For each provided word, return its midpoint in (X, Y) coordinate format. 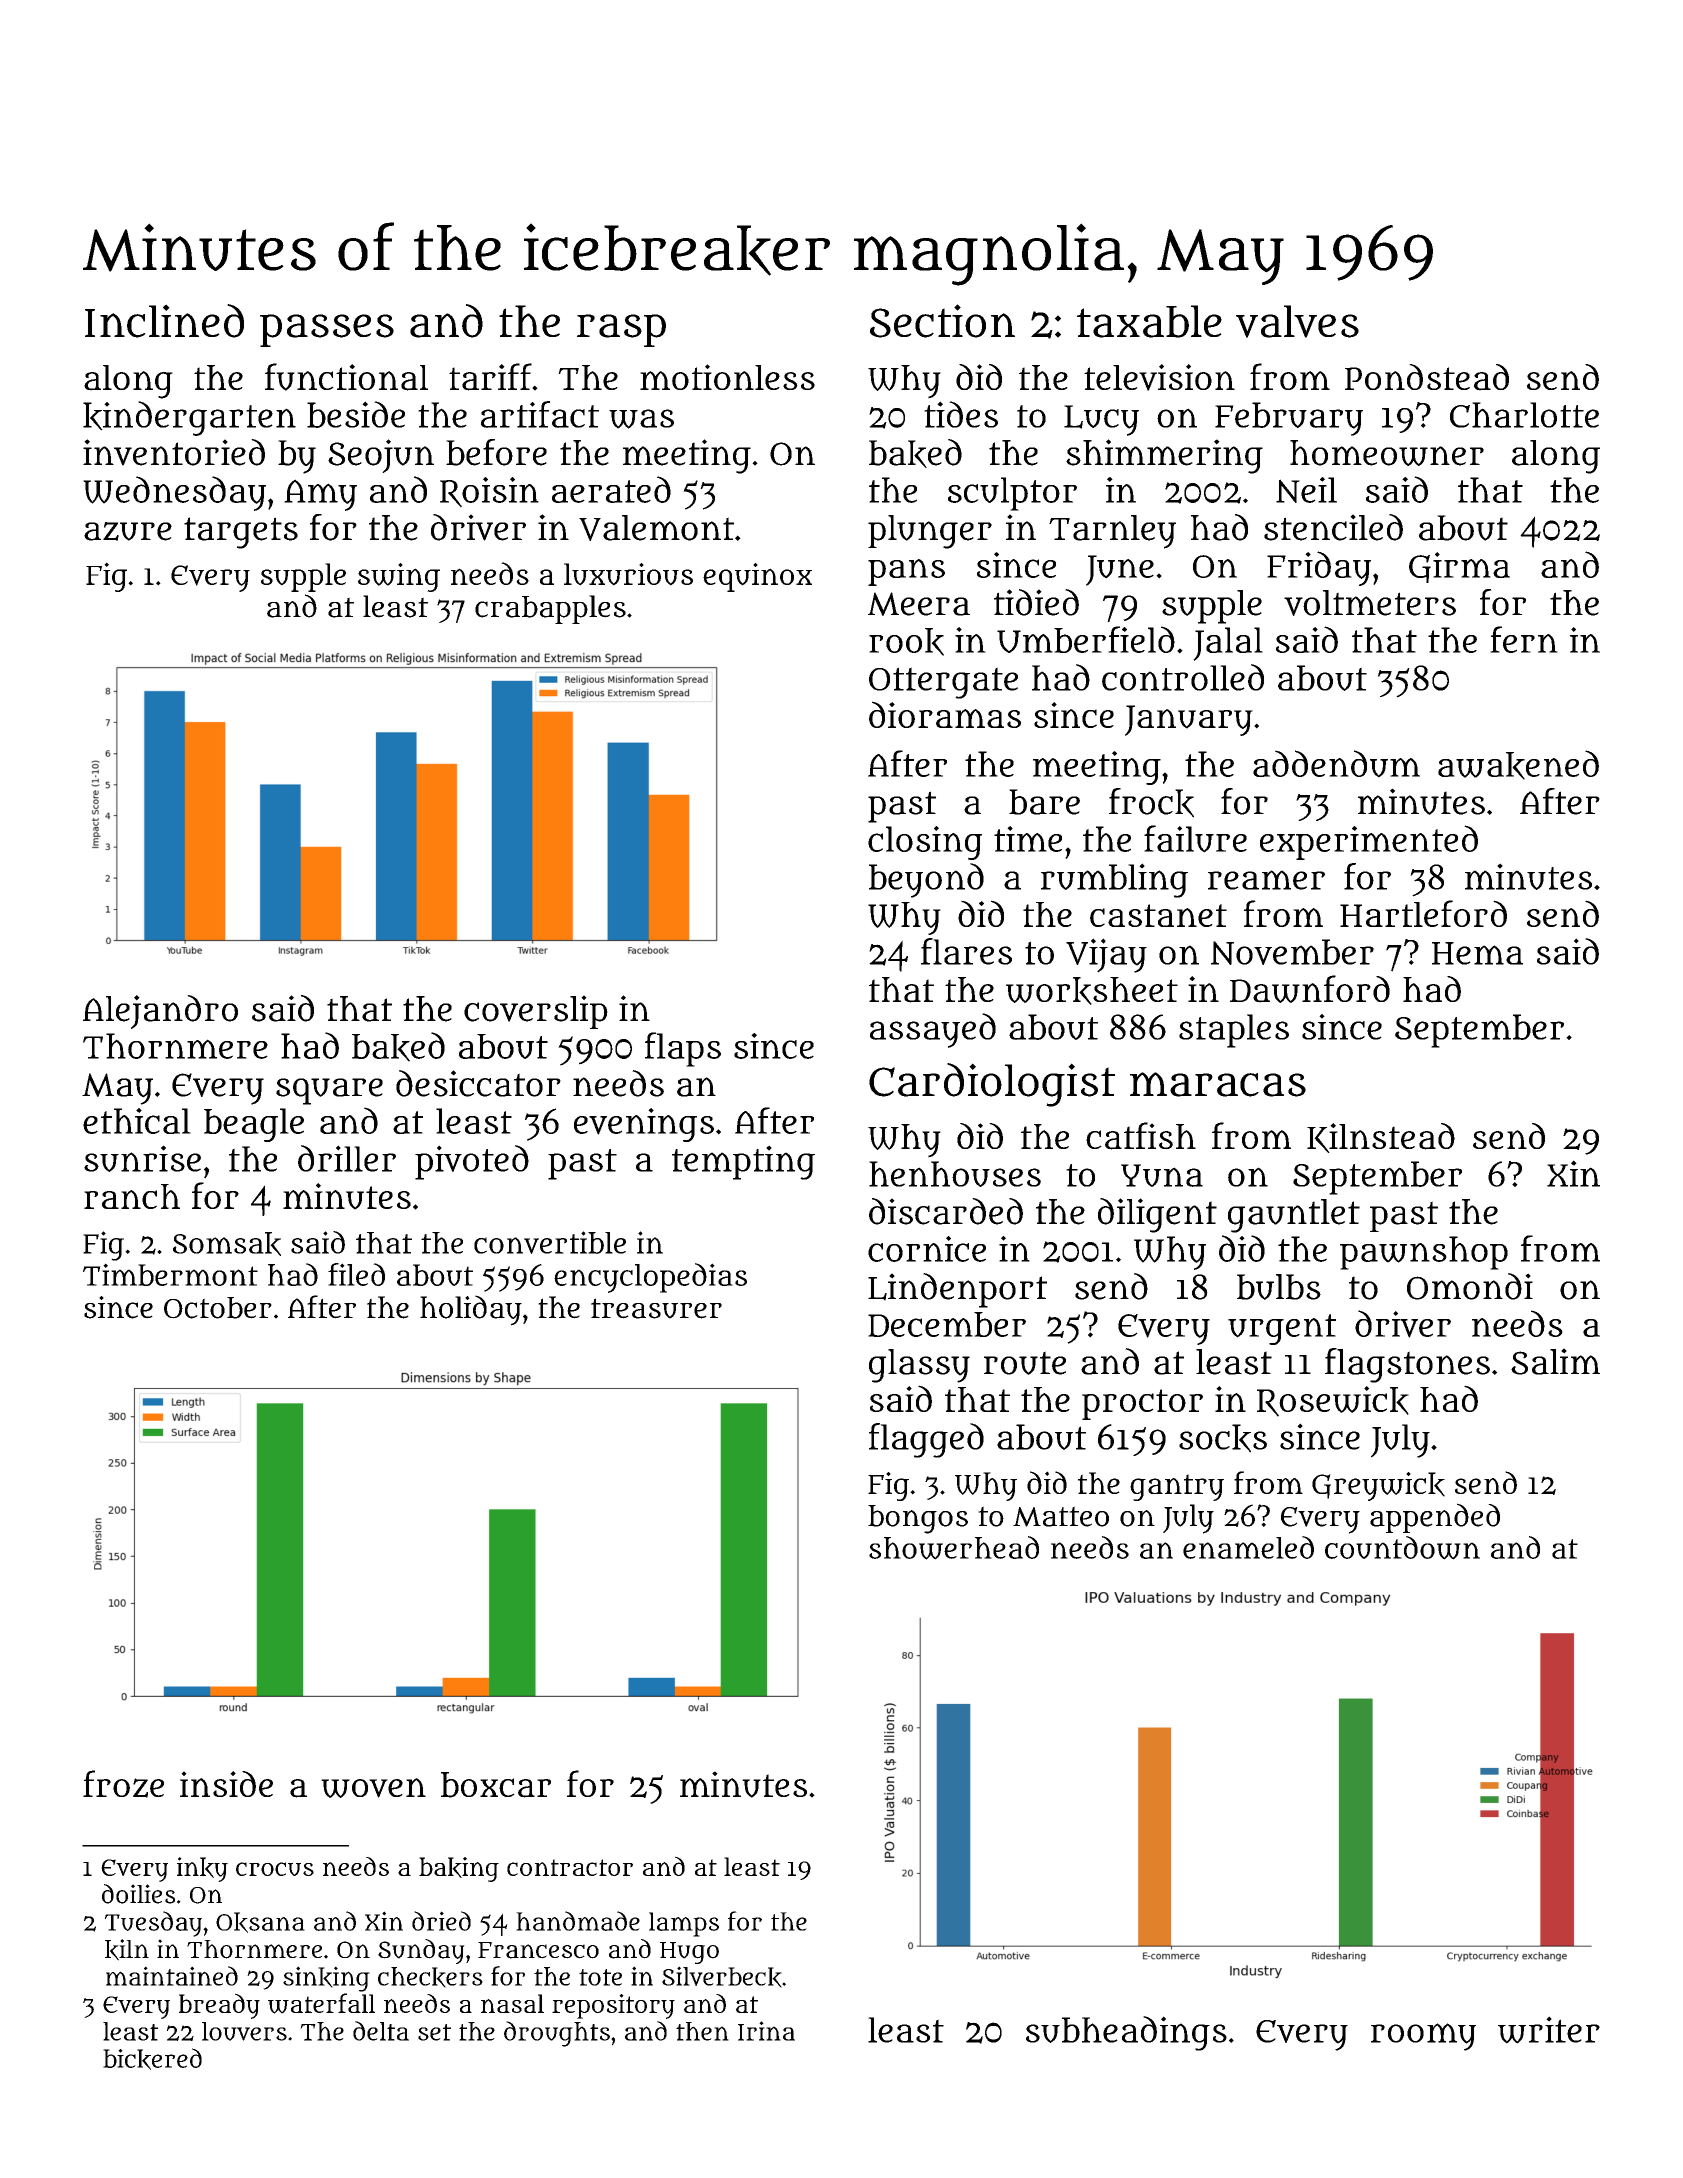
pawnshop (1424, 1253)
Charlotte (1524, 415)
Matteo (1061, 1516)
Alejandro (160, 1012)
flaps (683, 1049)
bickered (152, 2059)
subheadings (1126, 2033)
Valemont (656, 528)
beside (356, 414)
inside (226, 1784)
